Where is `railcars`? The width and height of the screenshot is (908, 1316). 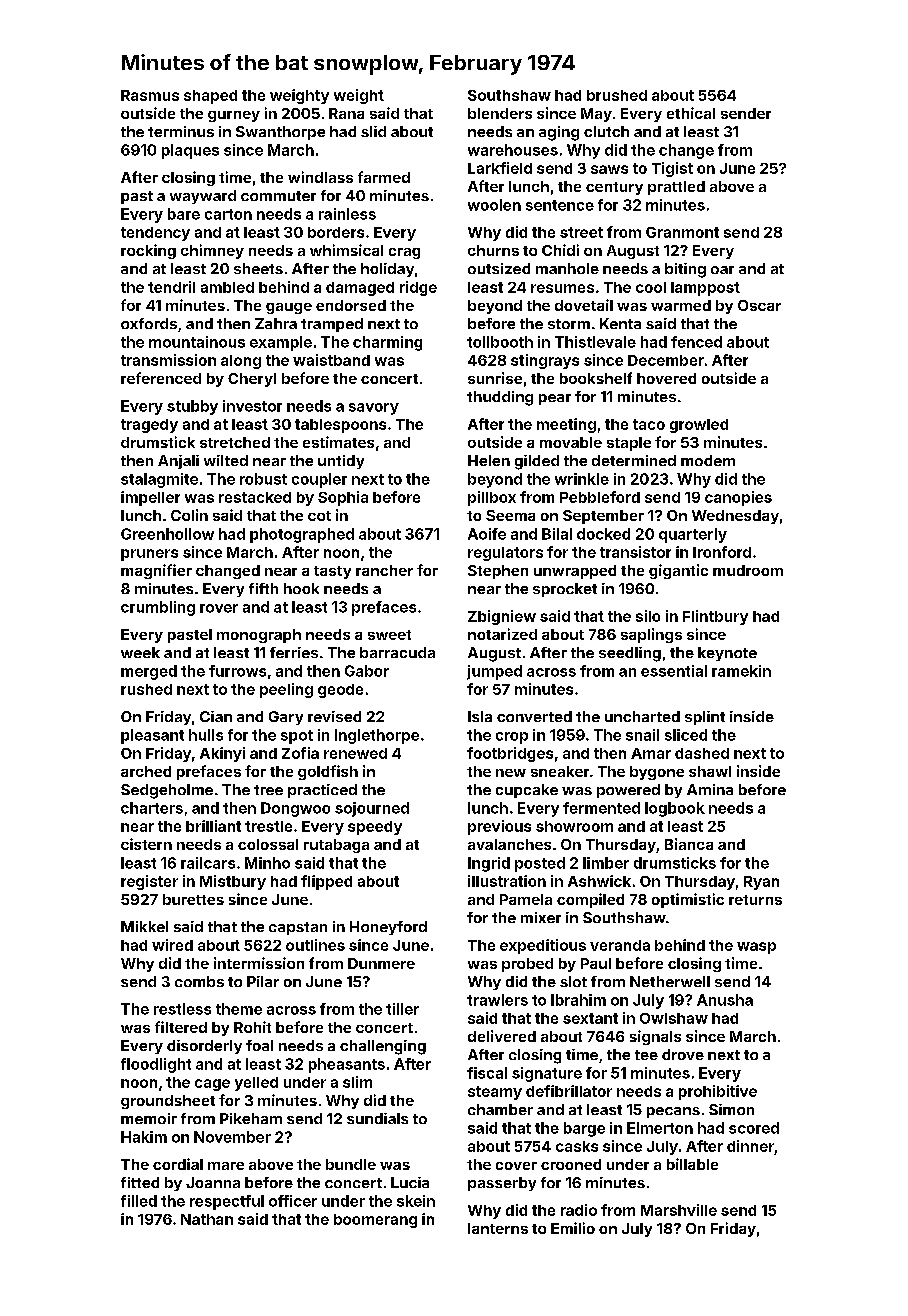
railcars is located at coordinates (208, 863).
